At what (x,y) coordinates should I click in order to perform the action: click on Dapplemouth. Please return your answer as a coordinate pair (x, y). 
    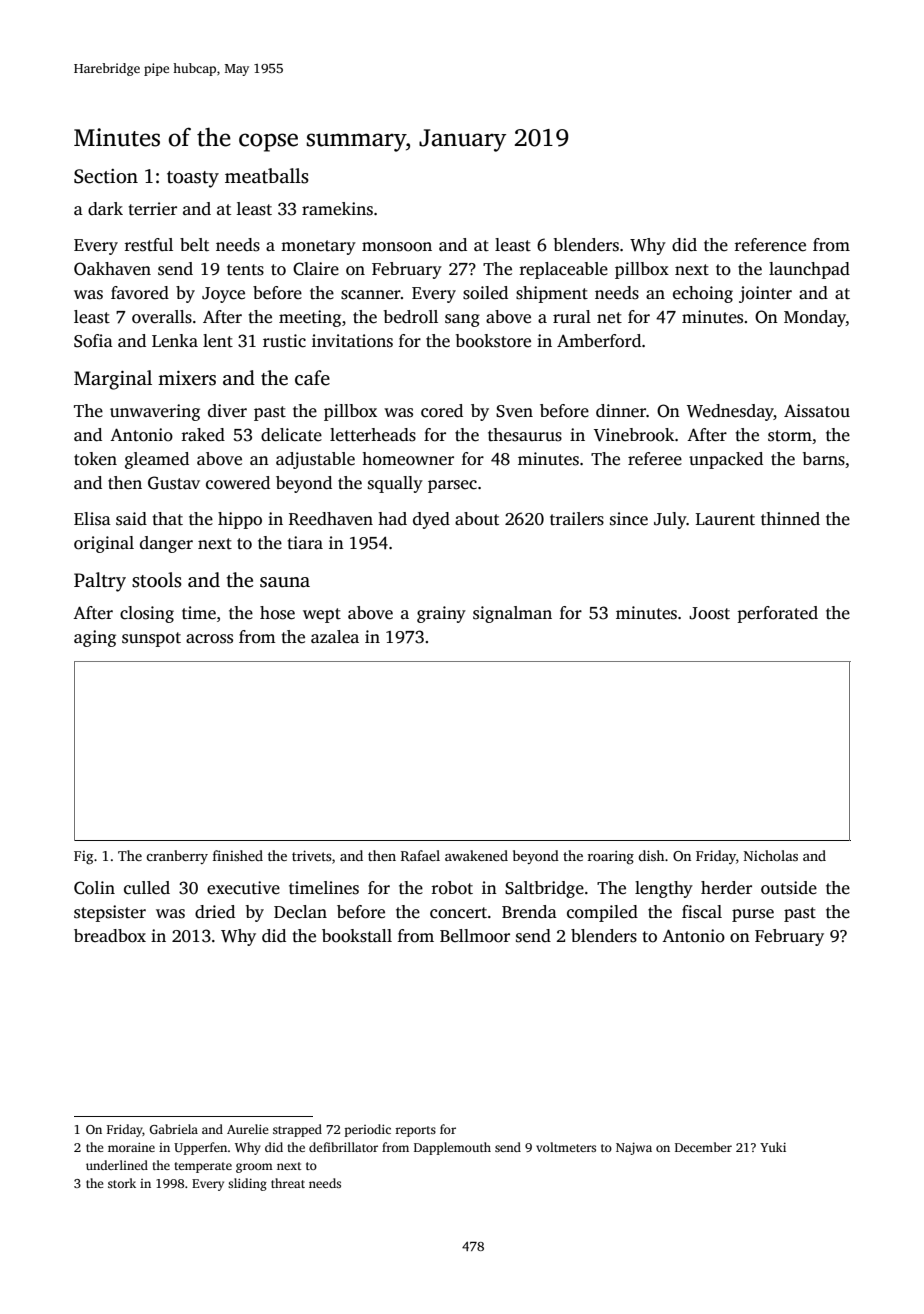
    Looking at the image, I should click on (452, 1148).
